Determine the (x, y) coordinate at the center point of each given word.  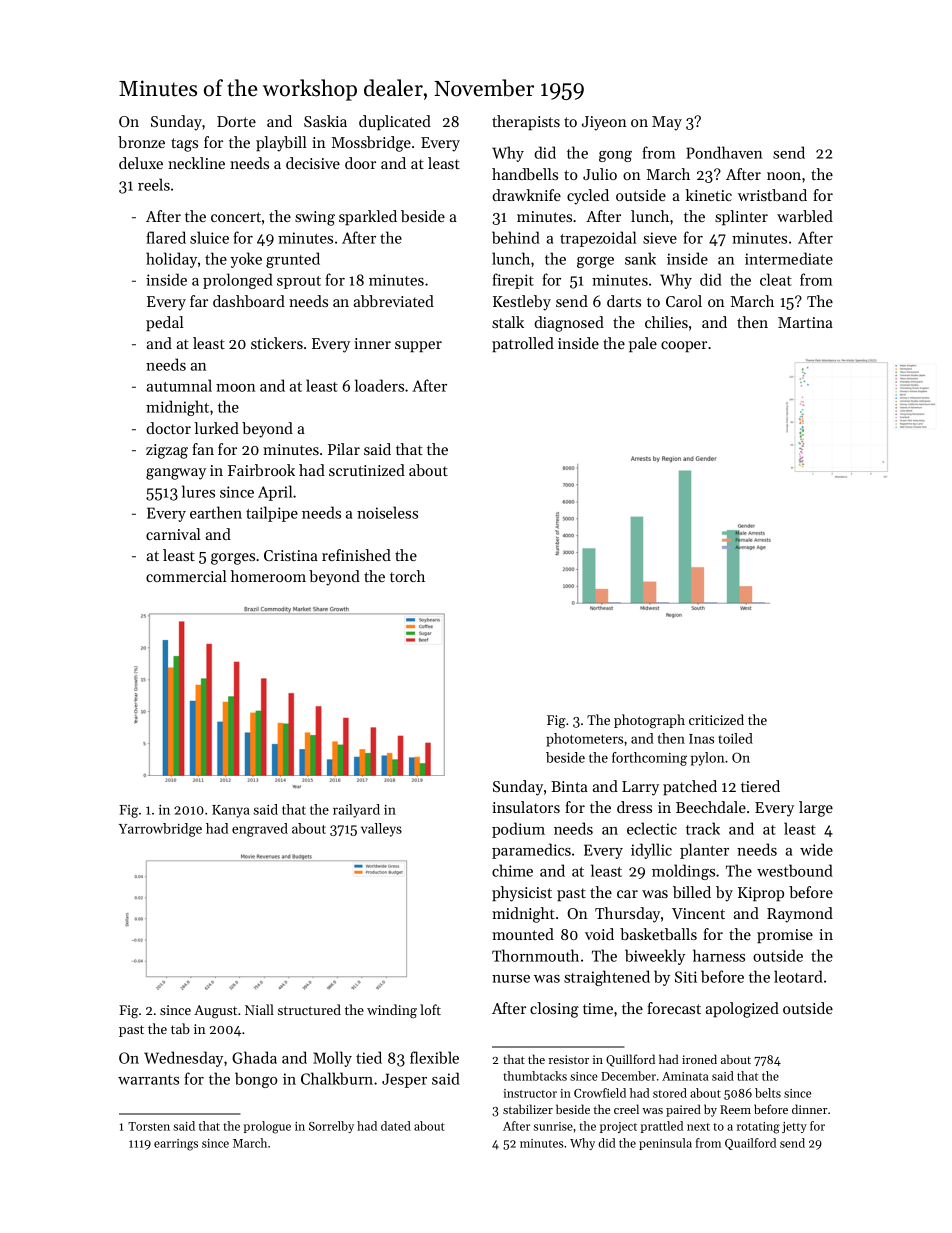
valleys (381, 830)
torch (407, 576)
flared (166, 237)
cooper (684, 346)
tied (369, 1057)
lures (198, 491)
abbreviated (394, 301)
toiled (735, 738)
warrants (148, 1080)
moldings (683, 872)
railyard (356, 811)
